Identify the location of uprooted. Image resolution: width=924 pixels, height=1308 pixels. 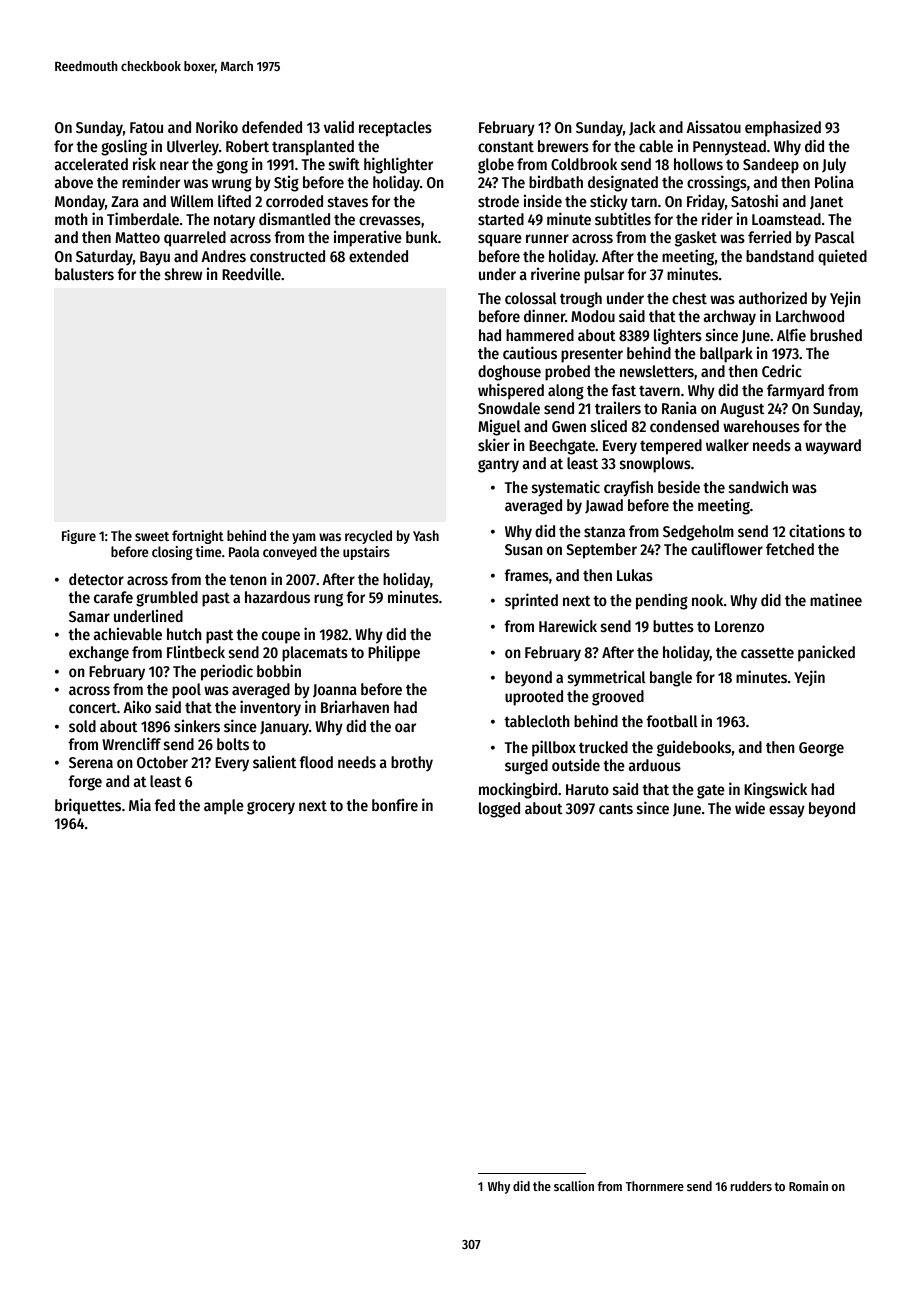
(534, 698).
